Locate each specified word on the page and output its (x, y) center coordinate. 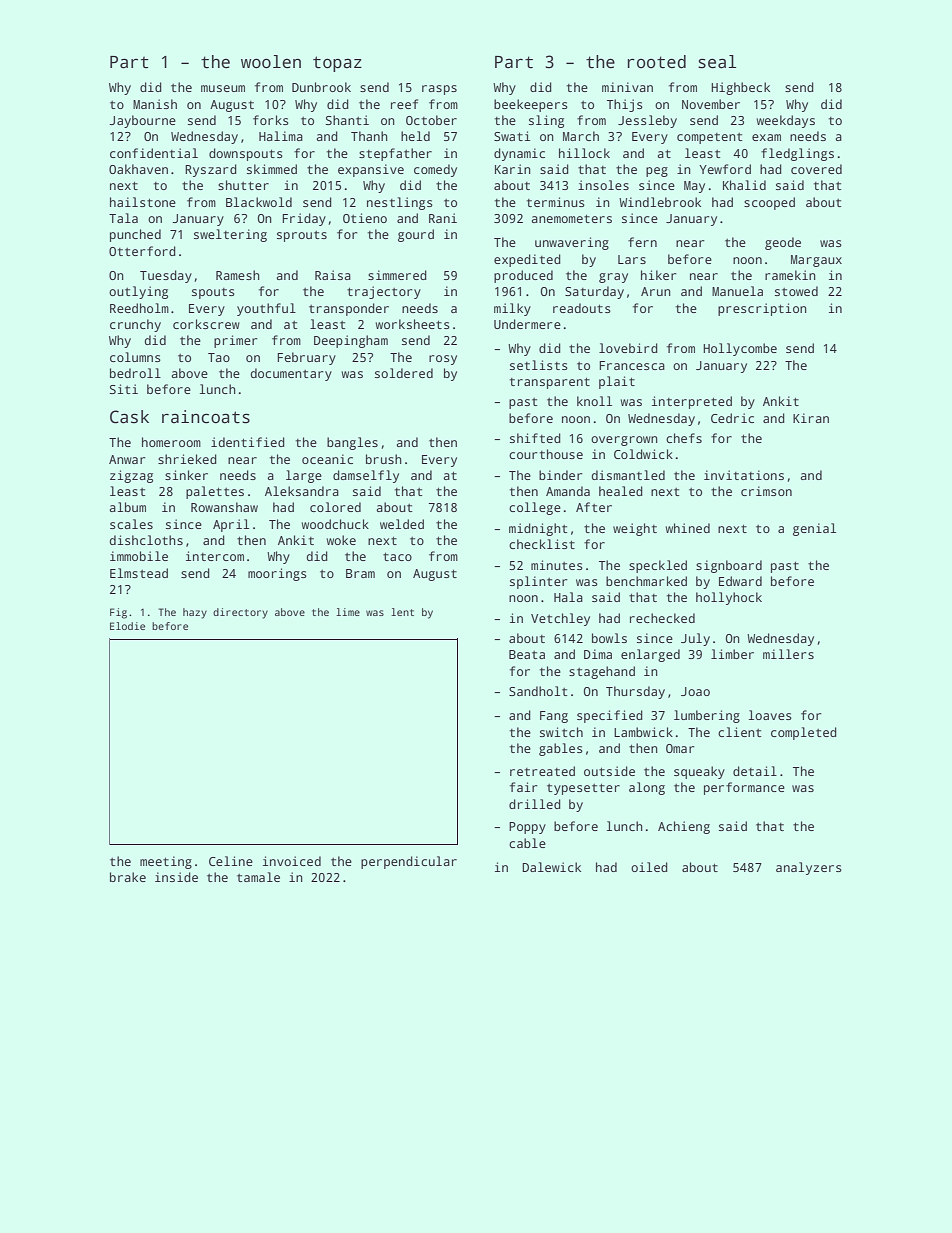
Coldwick (643, 454)
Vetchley (560, 619)
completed (804, 733)
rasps (439, 90)
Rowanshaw (224, 507)
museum (223, 88)
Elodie (127, 626)
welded (402, 524)
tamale (258, 877)
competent (709, 138)
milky (512, 309)
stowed (796, 291)
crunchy (135, 325)
